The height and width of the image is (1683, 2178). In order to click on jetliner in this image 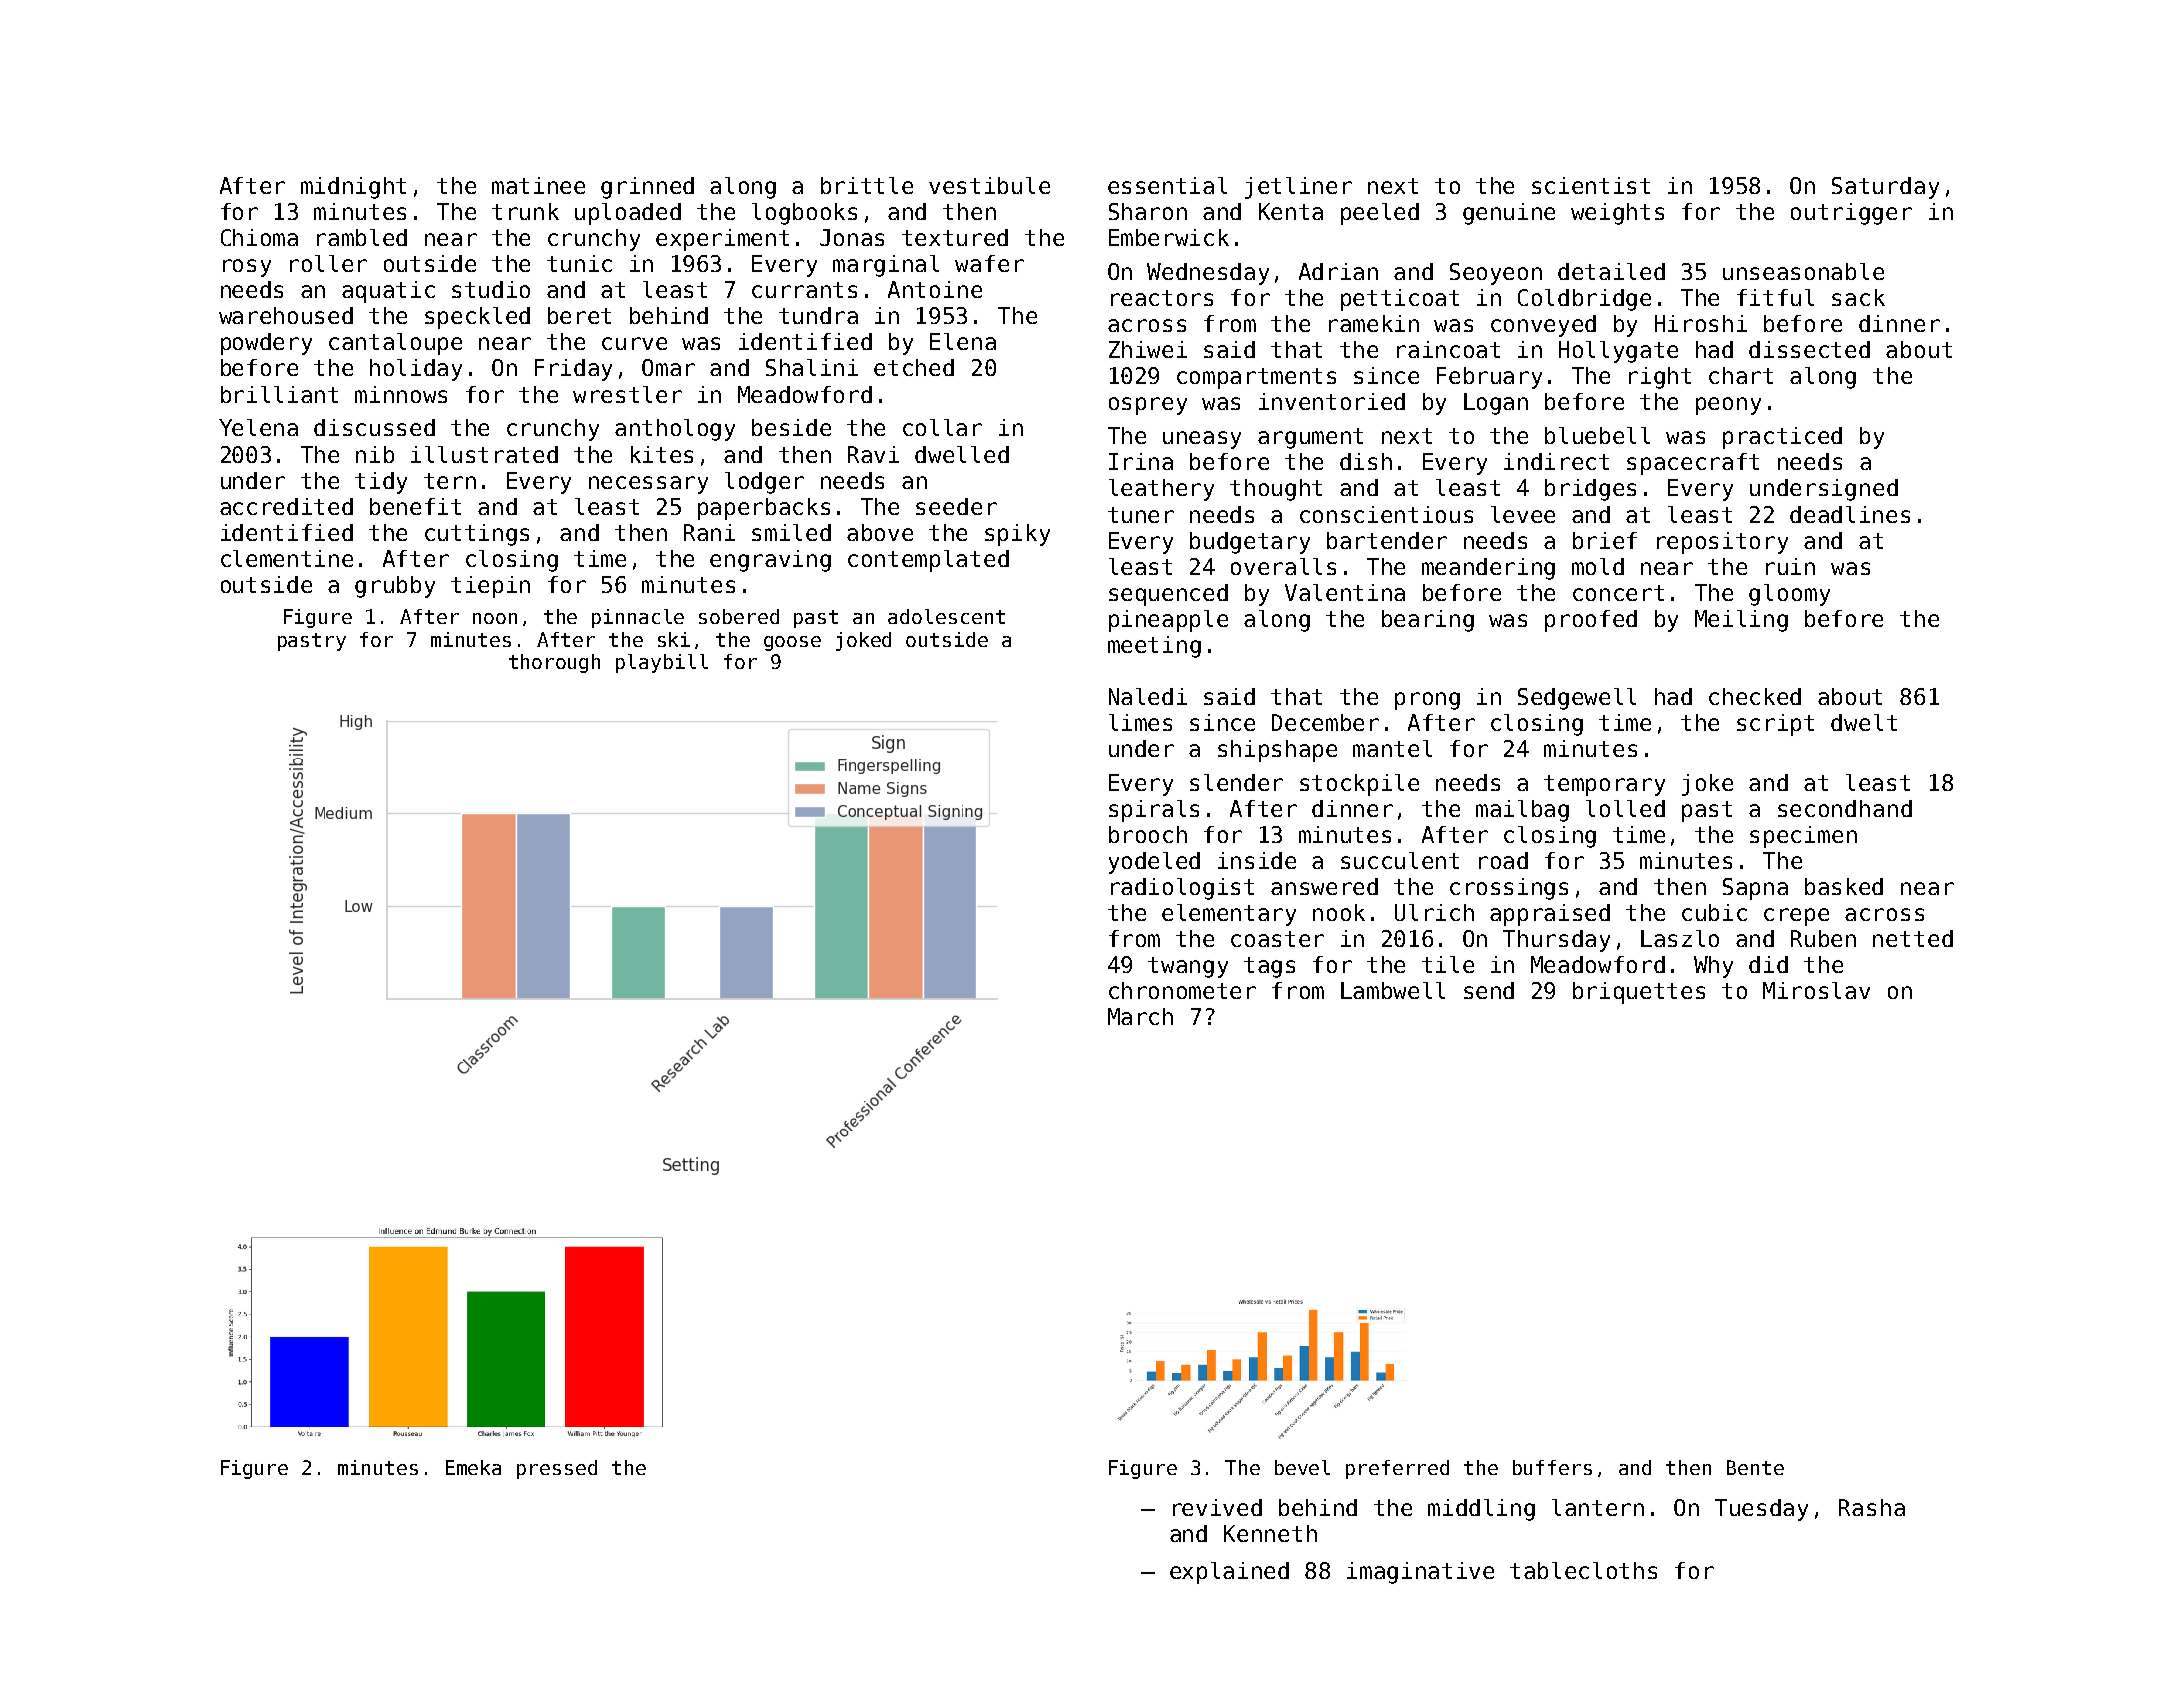, I will do `click(1298, 188)`.
